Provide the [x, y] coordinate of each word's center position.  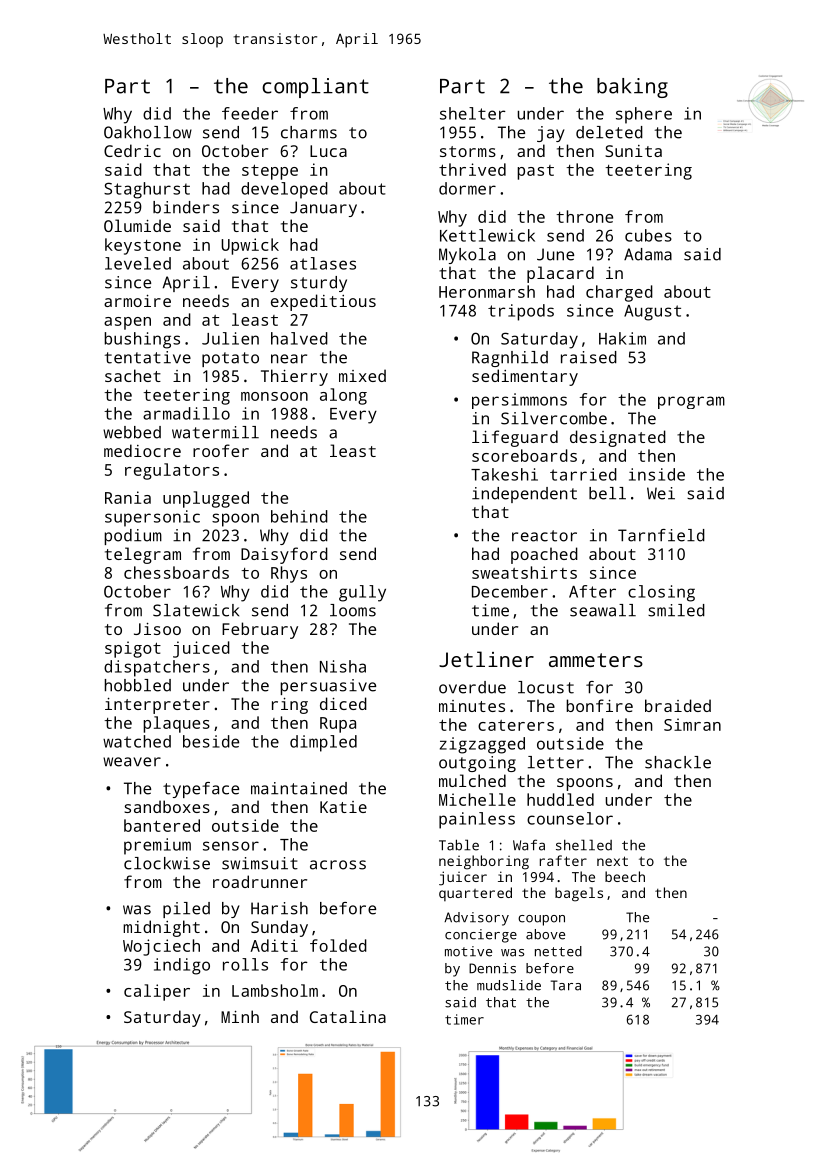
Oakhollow [148, 132]
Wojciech [161, 947]
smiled [676, 610]
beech [625, 876]
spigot [133, 649]
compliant [315, 88]
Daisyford [284, 555]
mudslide [509, 985]
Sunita [633, 151]
